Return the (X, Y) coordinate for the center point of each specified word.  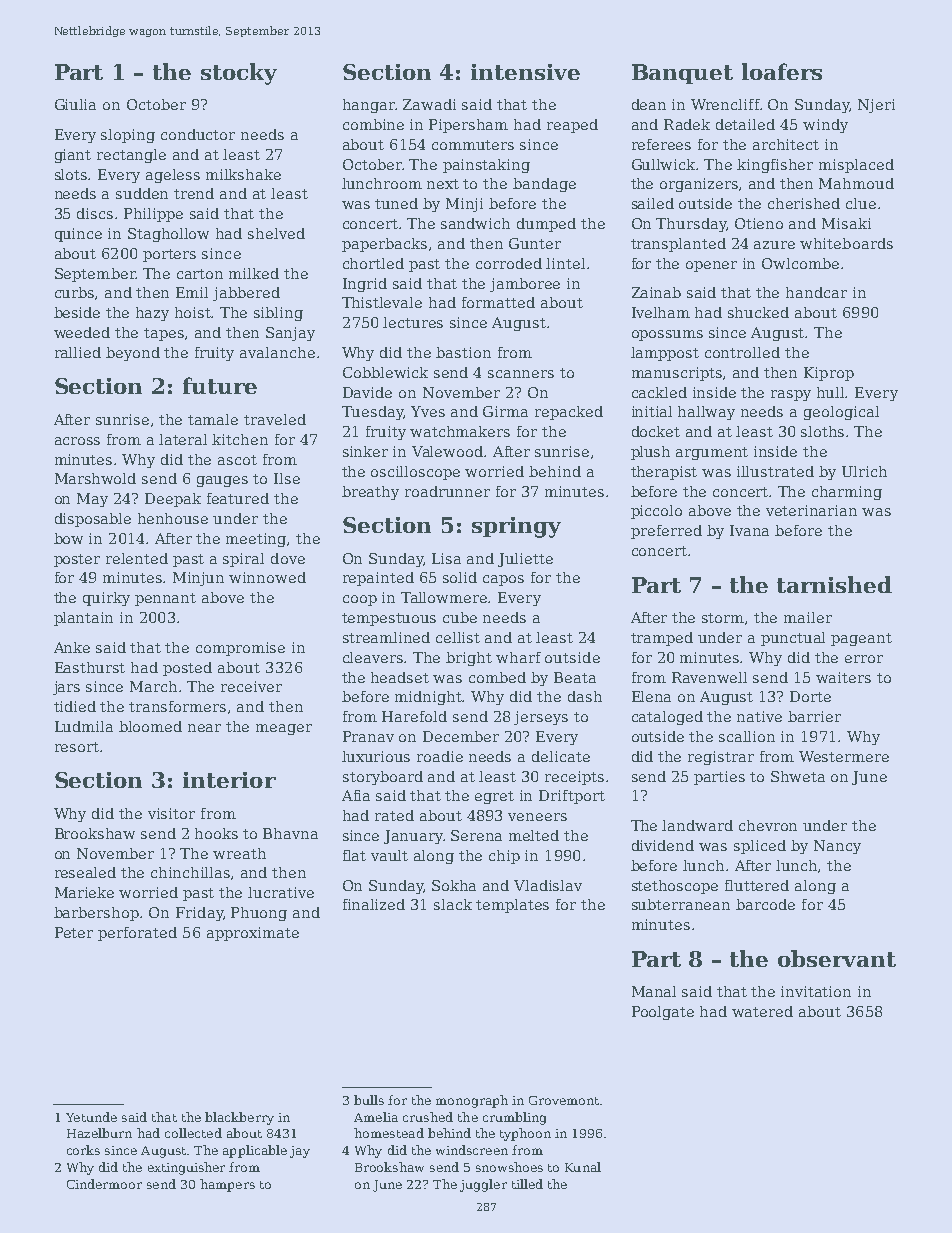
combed (497, 677)
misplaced (856, 166)
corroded (509, 263)
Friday (199, 914)
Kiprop (829, 374)
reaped (572, 126)
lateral (183, 439)
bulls (369, 1100)
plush (650, 453)
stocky (239, 74)
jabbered (246, 294)
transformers (177, 706)
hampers (227, 1185)
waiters (843, 677)
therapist (664, 473)
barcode (765, 904)
